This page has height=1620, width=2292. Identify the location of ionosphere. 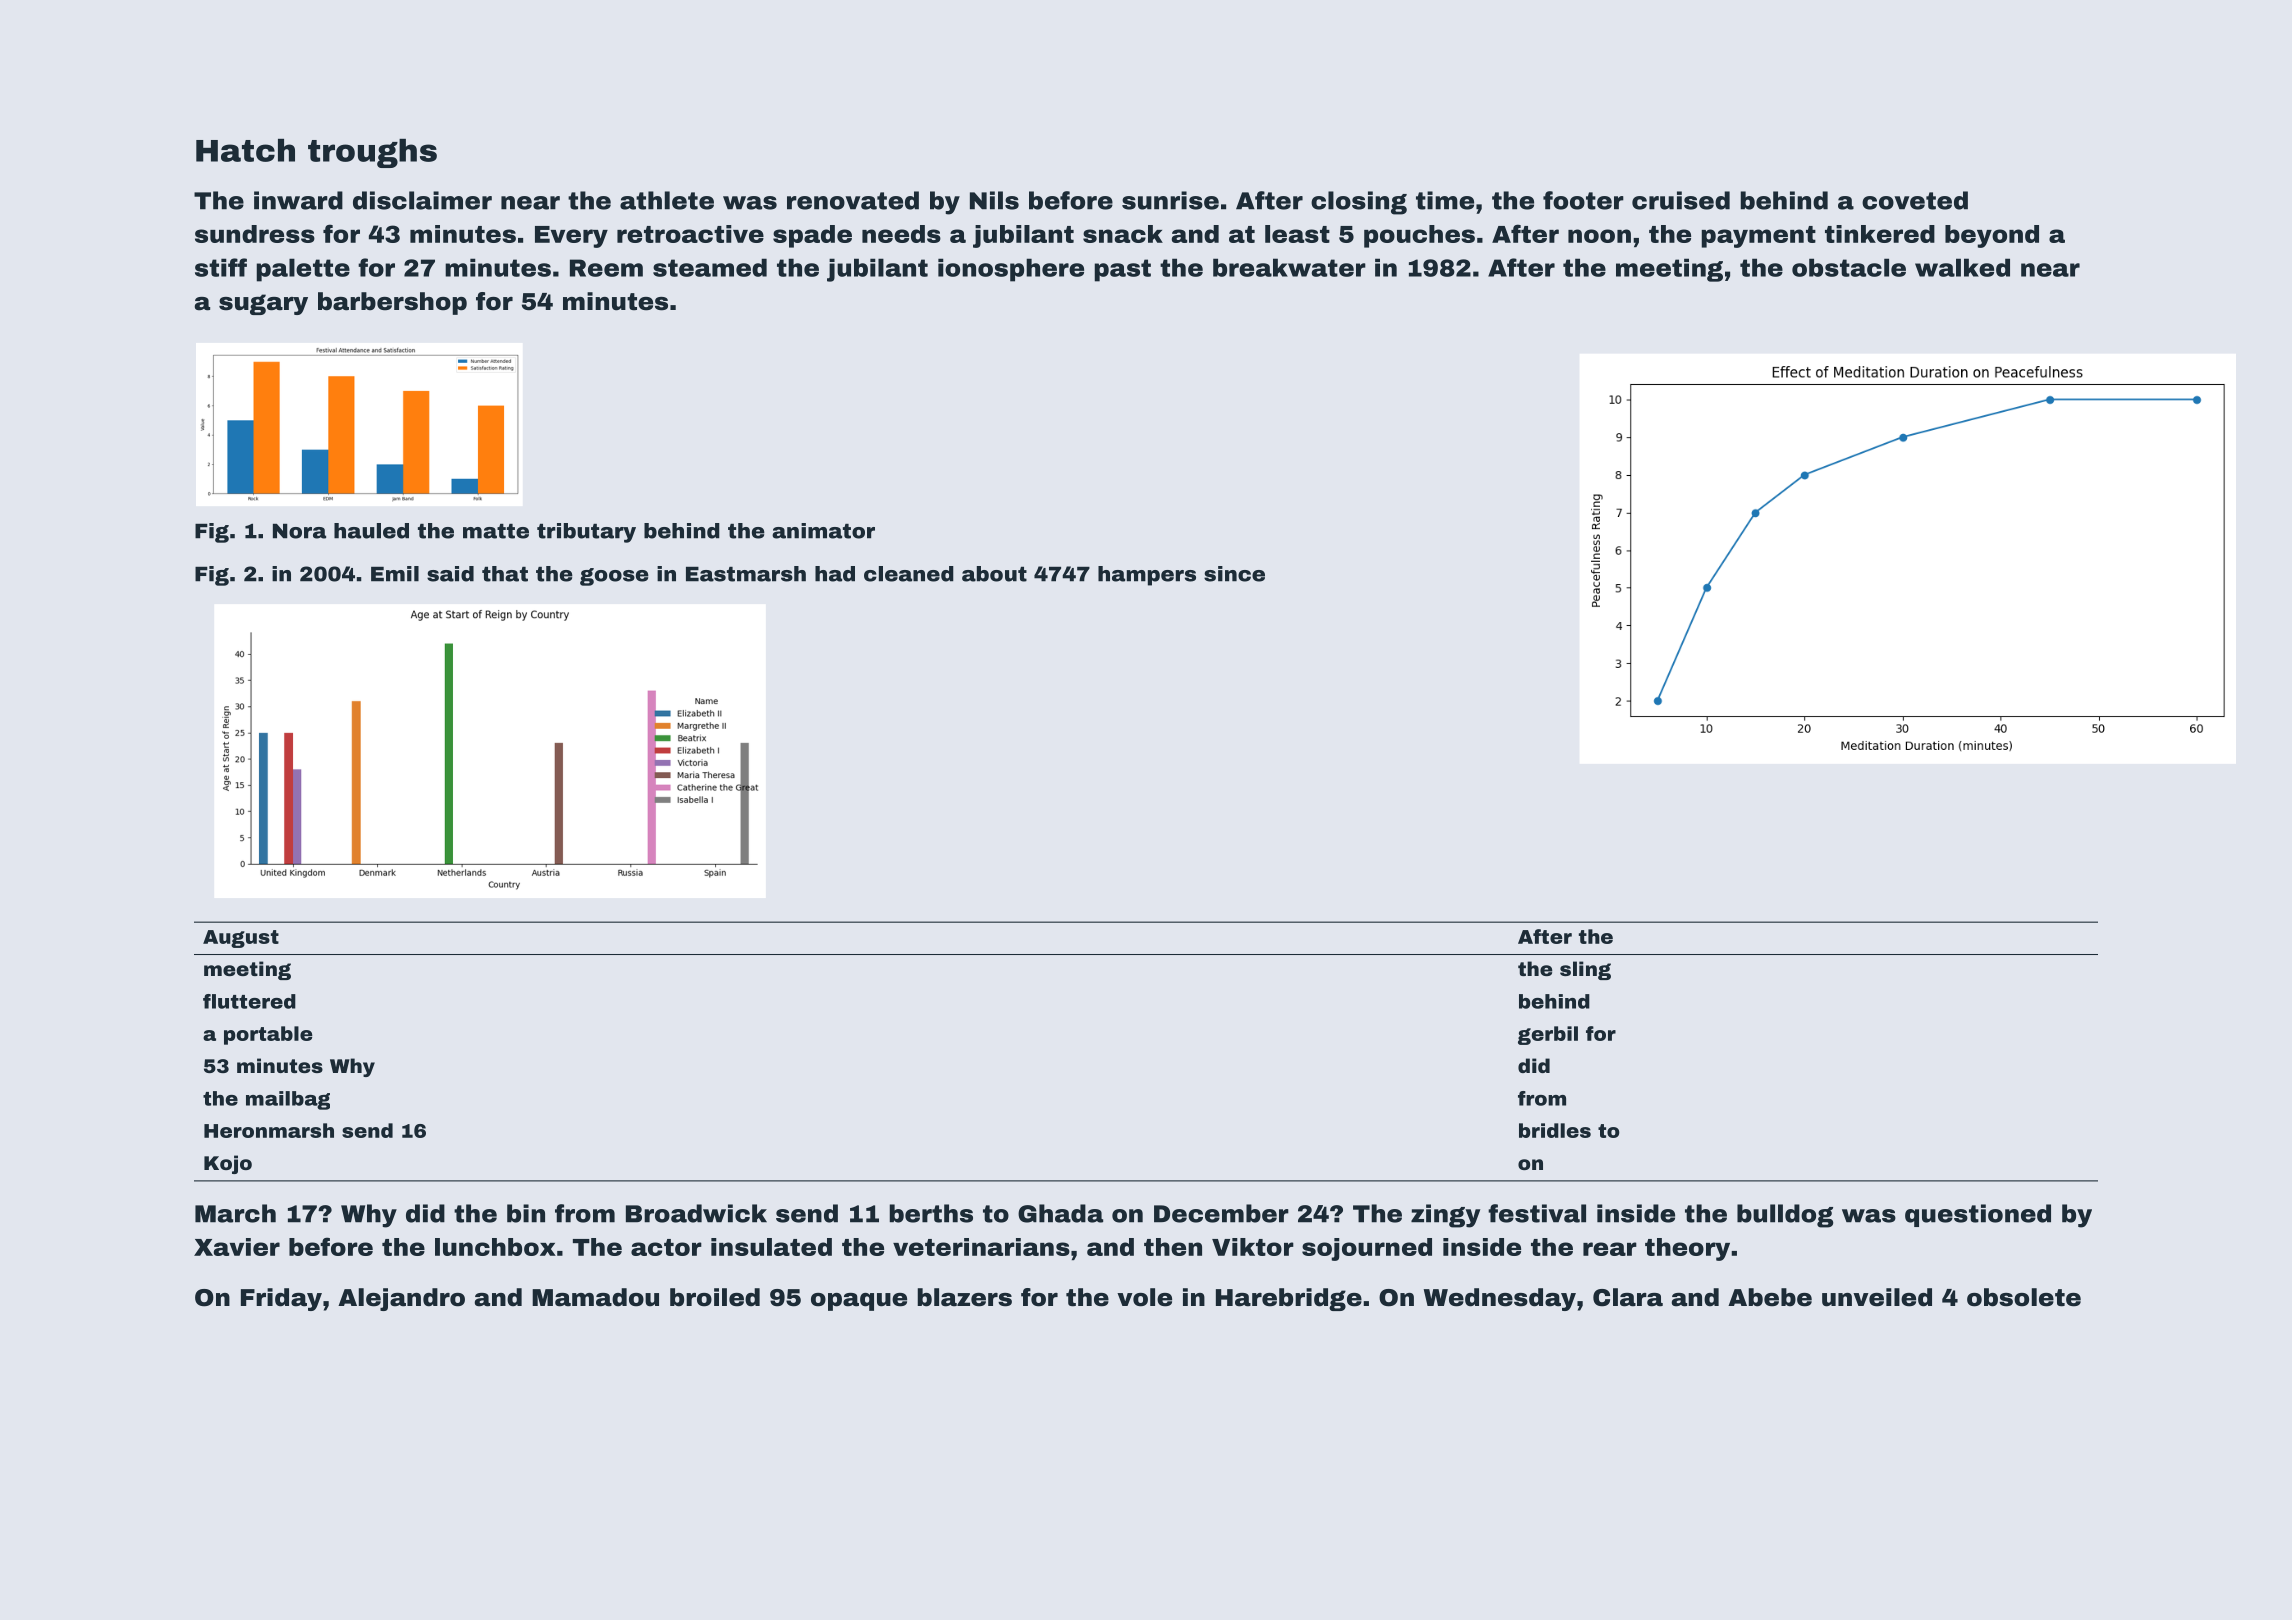
(1011, 270).
